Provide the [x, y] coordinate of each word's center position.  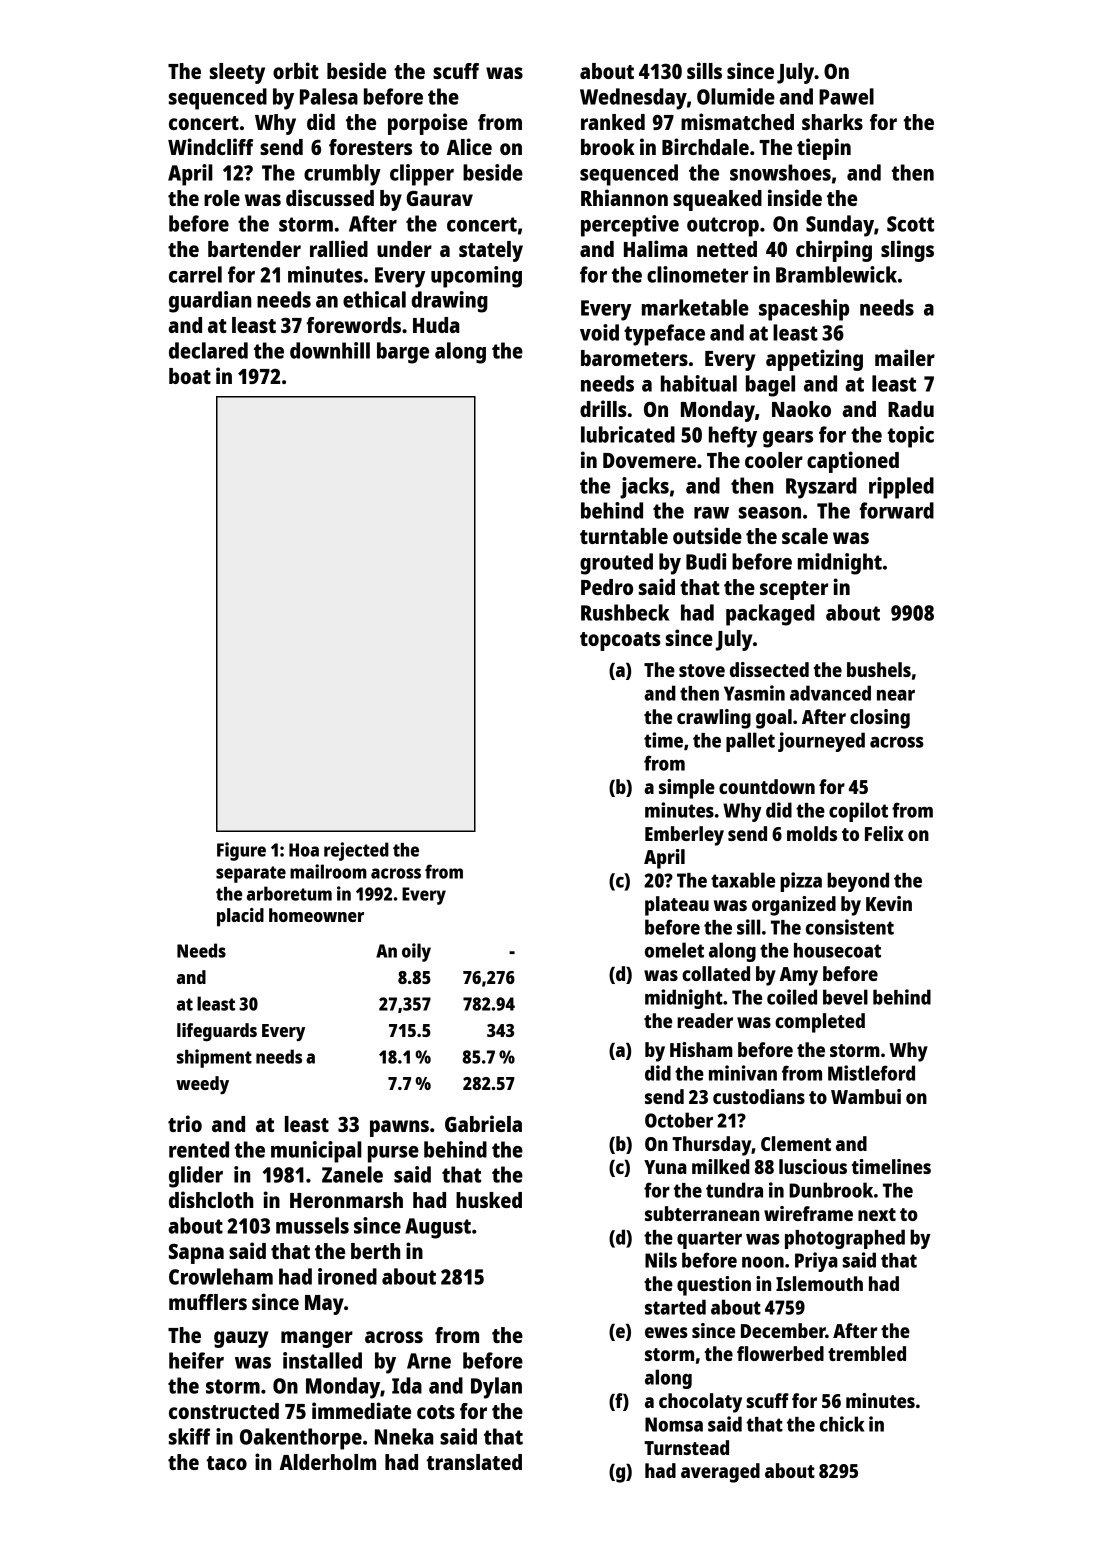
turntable [624, 536]
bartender [254, 249]
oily [416, 952]
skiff [189, 1436]
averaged [720, 1473]
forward [896, 510]
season [770, 513]
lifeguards [217, 1032]
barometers [634, 358]
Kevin [889, 903]
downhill [330, 350]
